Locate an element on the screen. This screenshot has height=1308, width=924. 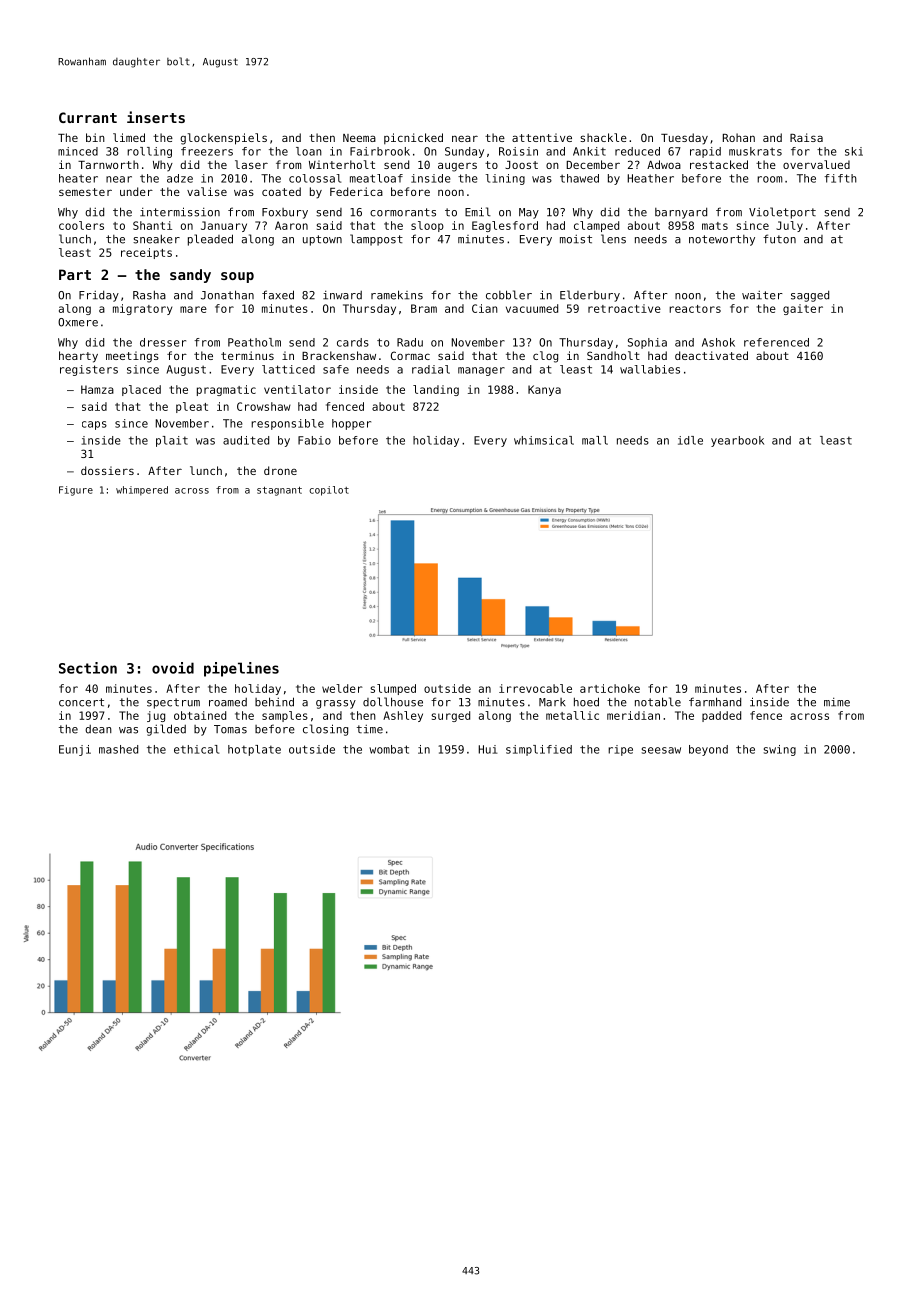
Currant is located at coordinates (88, 117).
